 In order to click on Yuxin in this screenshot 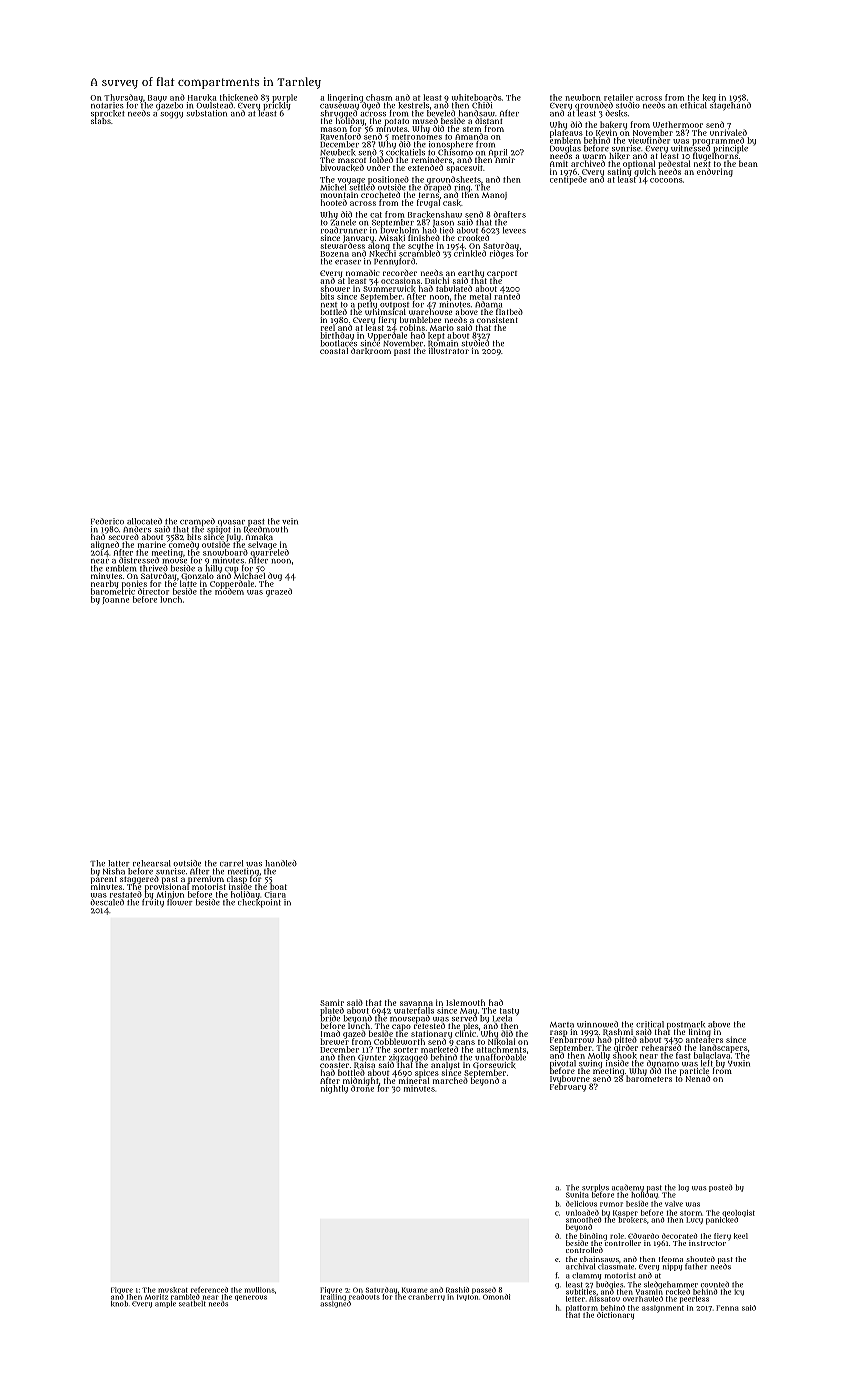, I will do `click(739, 1063)`.
